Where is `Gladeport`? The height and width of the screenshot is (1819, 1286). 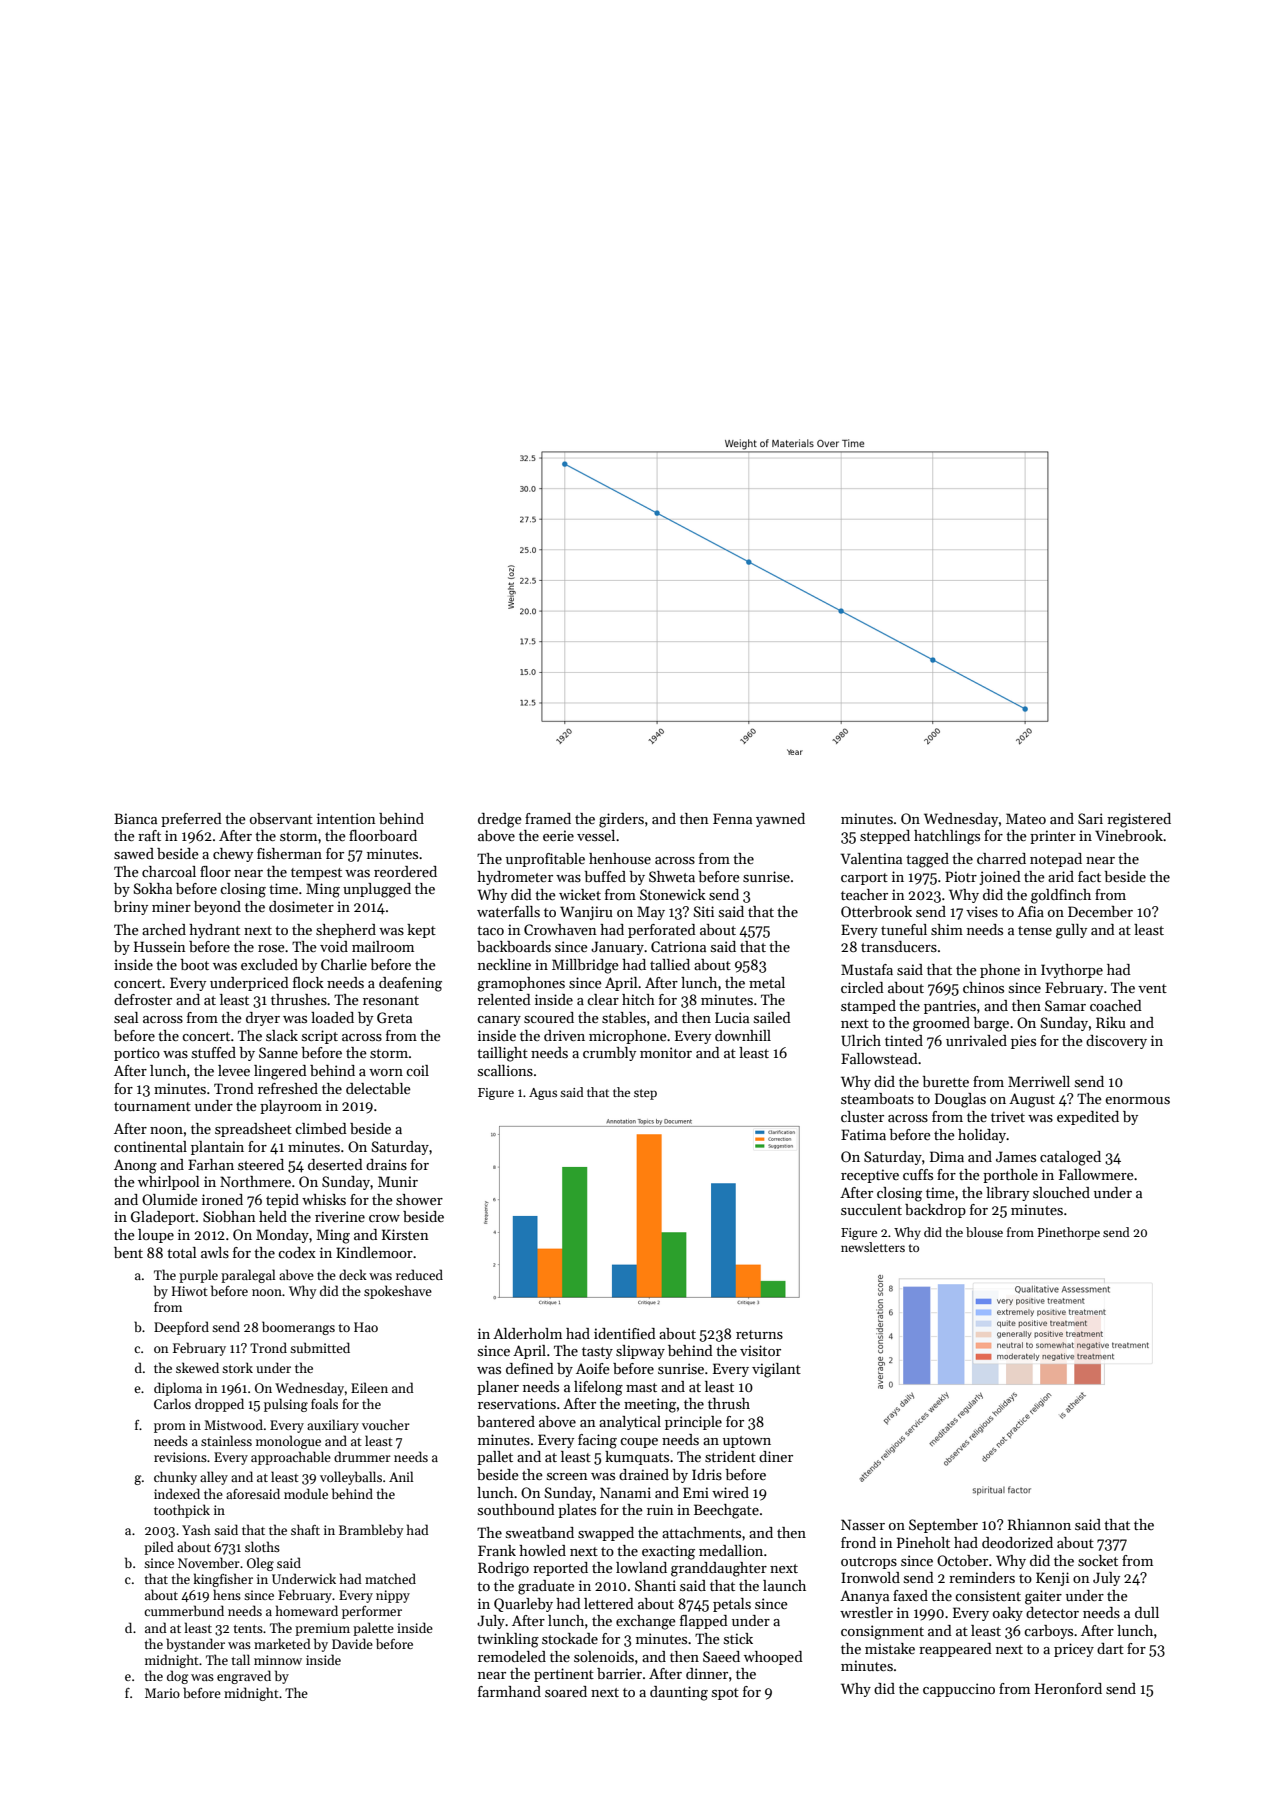
Gladeport is located at coordinates (163, 1218).
